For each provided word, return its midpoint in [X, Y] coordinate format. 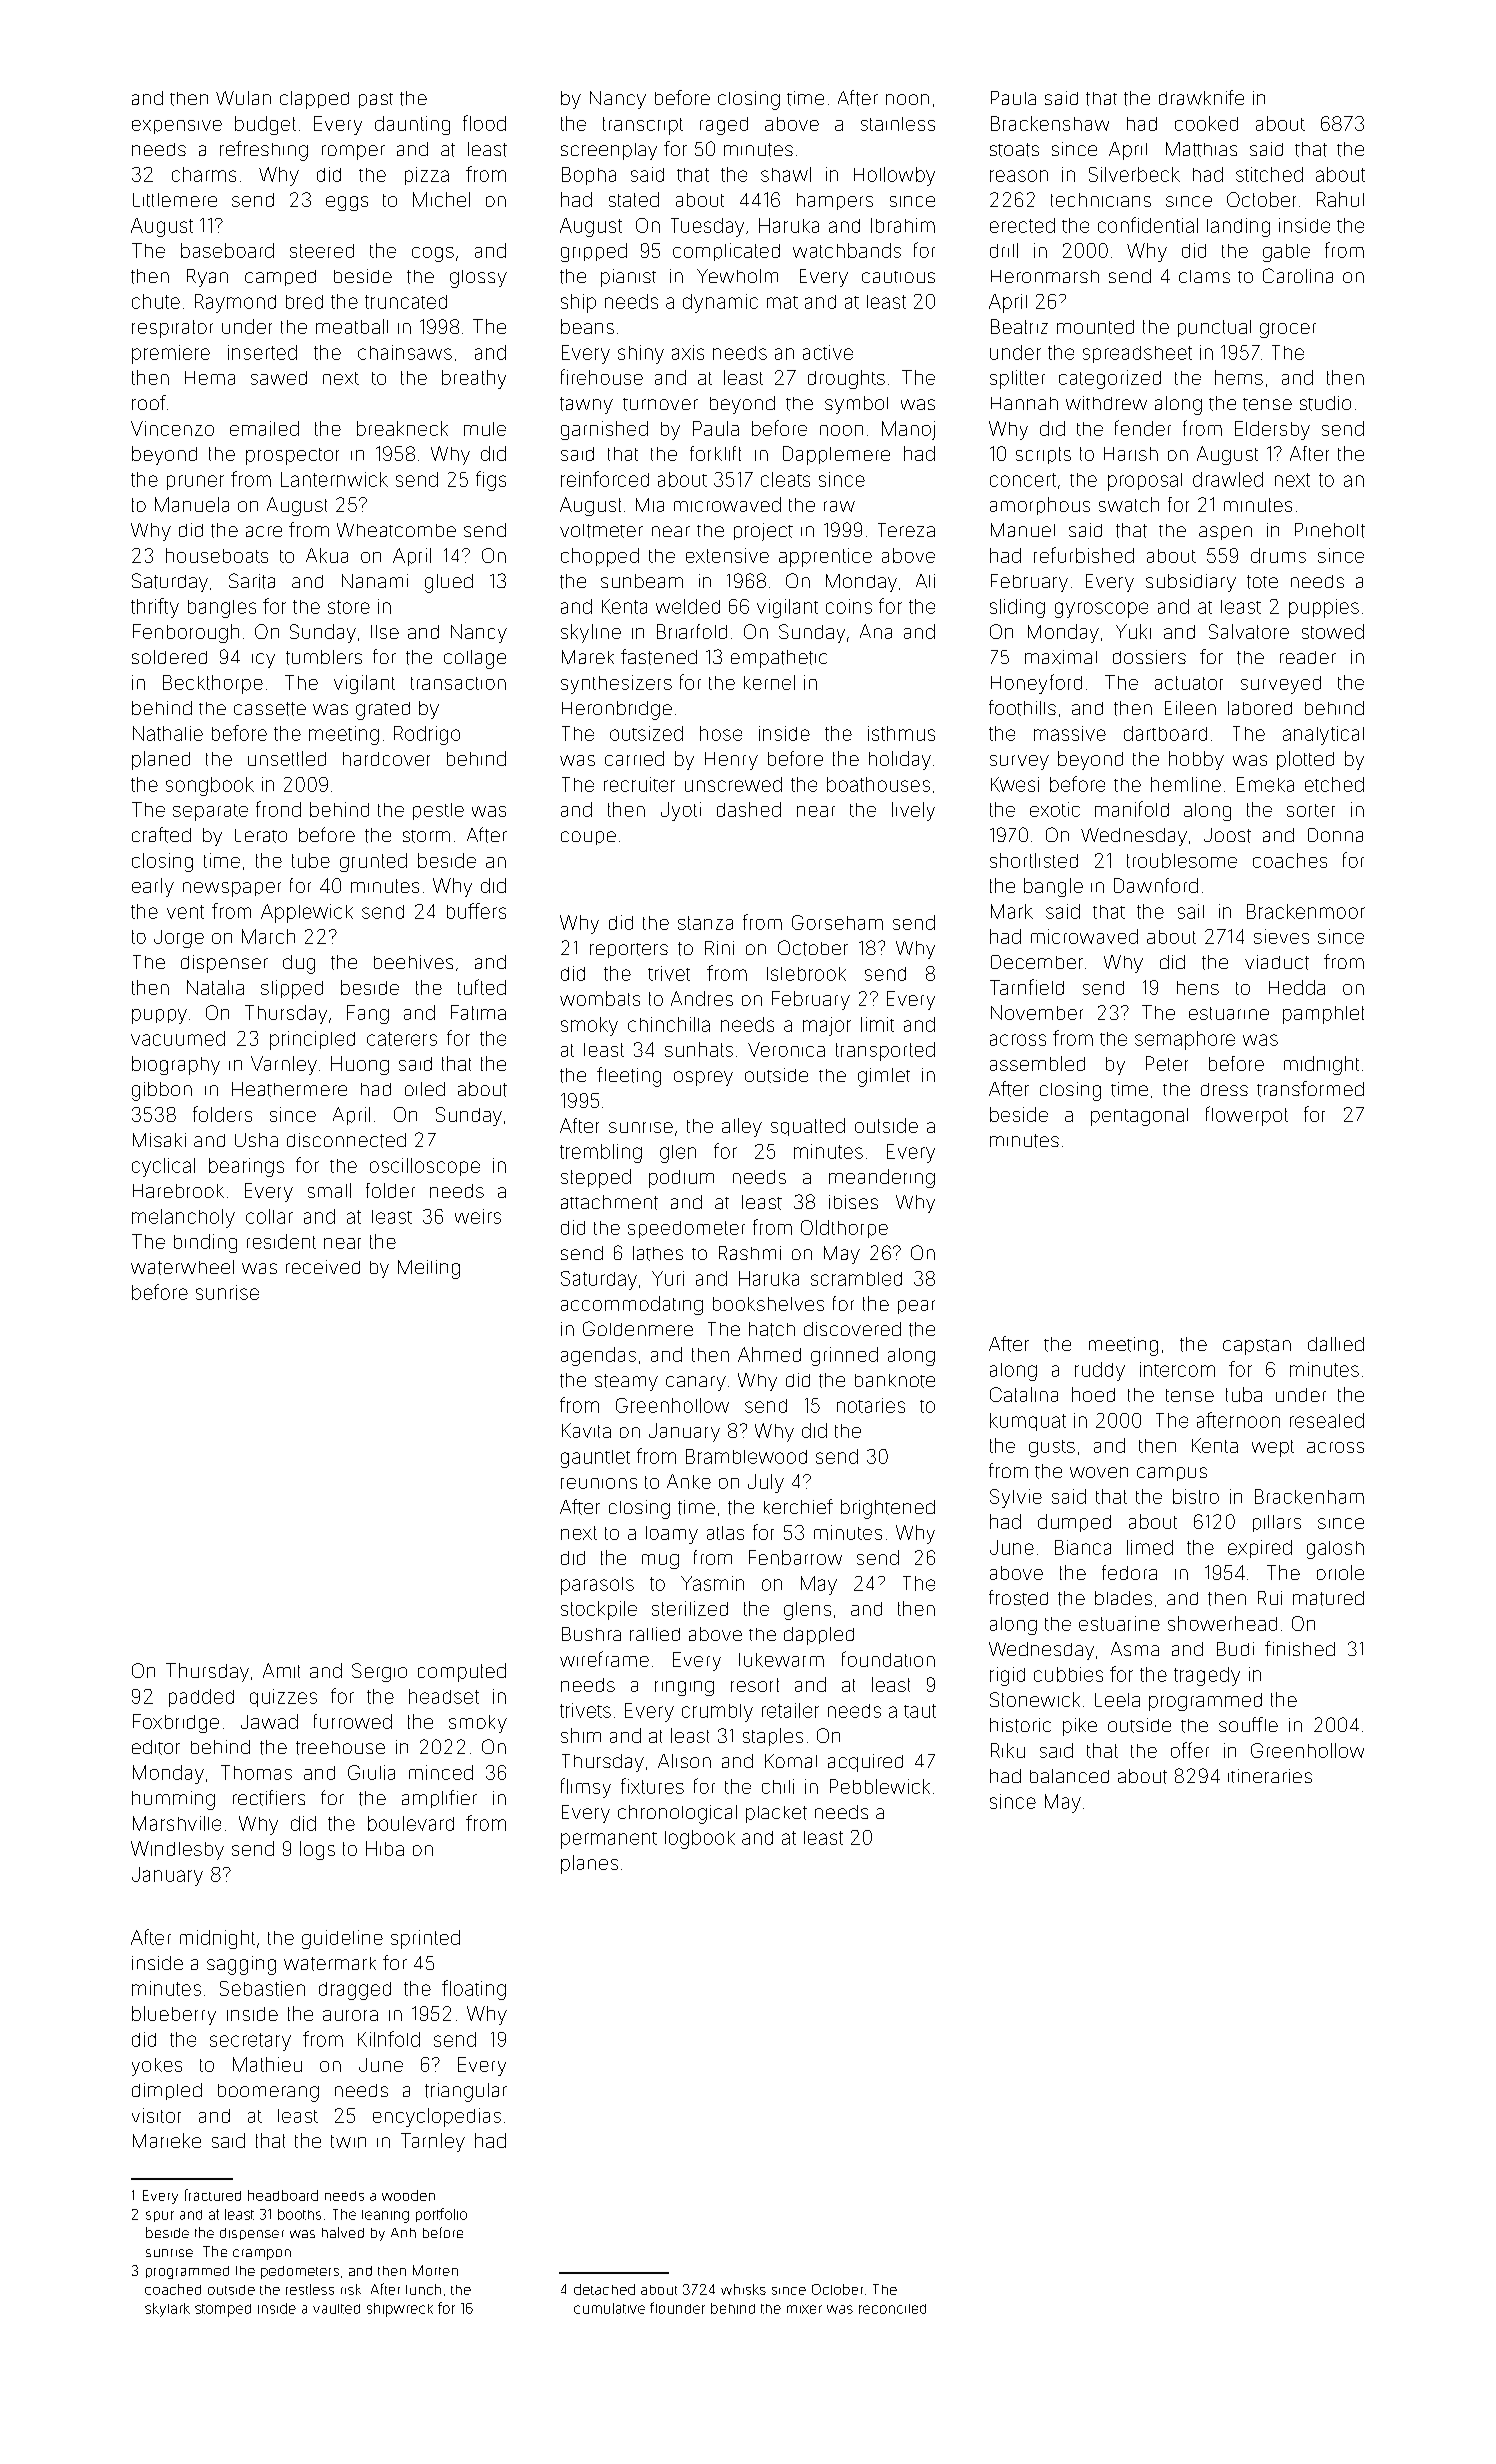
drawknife [1201, 97]
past [376, 100]
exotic [1055, 809]
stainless [898, 124]
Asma [1135, 1649]
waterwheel [182, 1267]
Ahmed [769, 1354]
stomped [223, 2310]
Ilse [385, 632]
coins [849, 606]
